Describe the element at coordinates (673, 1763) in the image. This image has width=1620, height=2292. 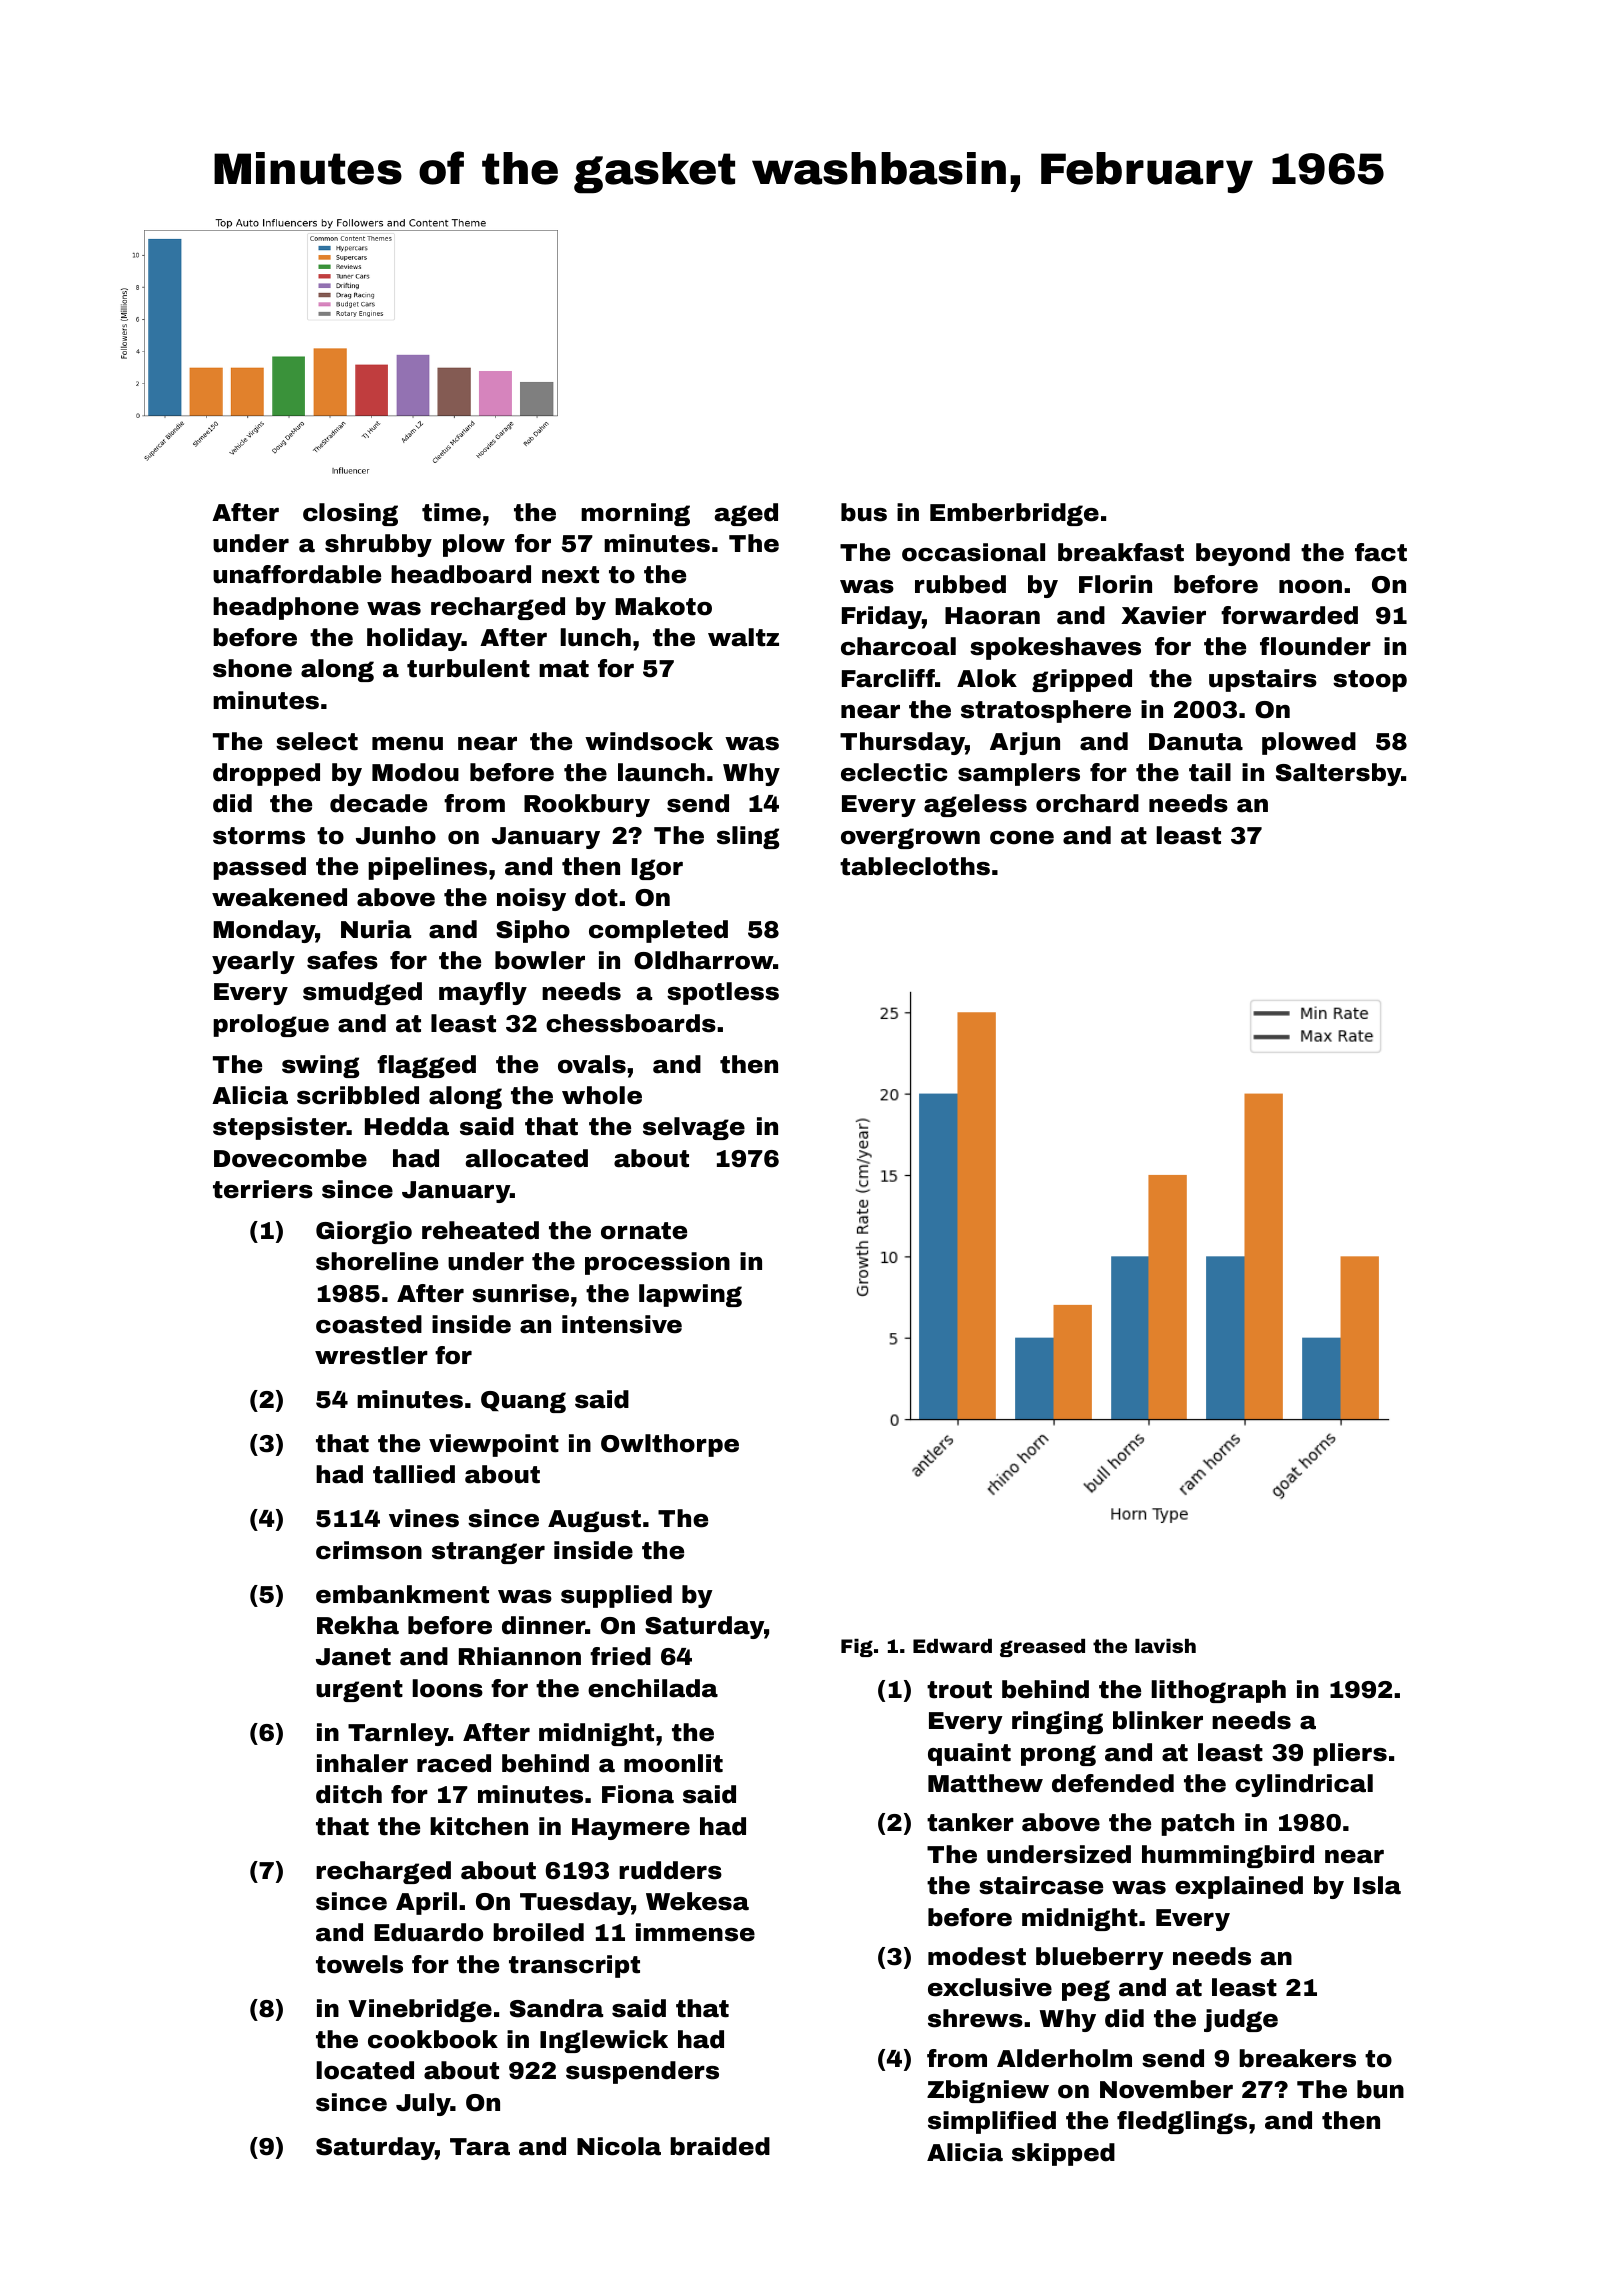
I see `moonlit` at that location.
